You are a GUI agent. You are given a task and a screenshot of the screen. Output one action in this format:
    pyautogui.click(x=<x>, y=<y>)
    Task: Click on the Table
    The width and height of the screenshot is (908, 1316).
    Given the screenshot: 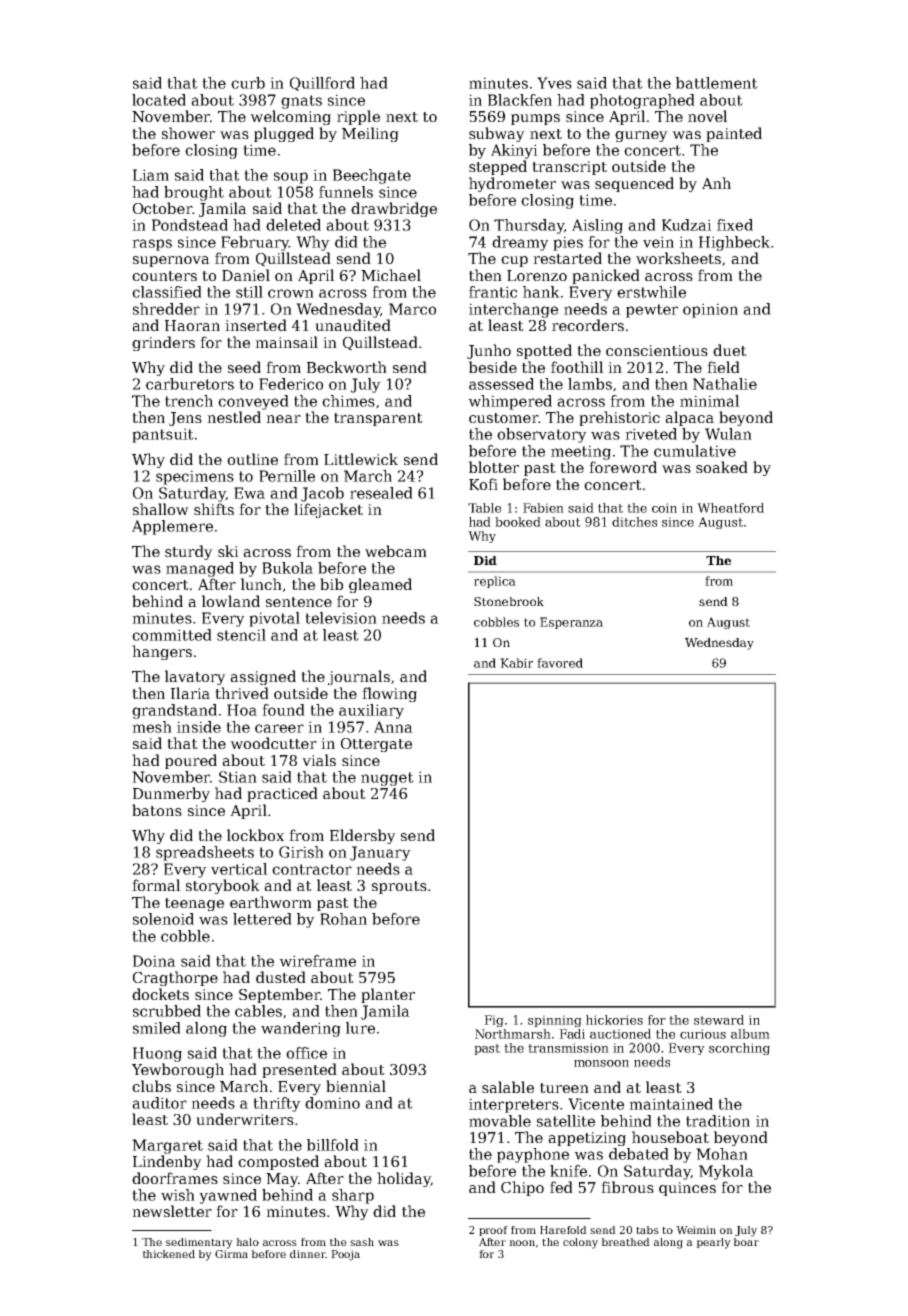 What is the action you would take?
    pyautogui.click(x=484, y=508)
